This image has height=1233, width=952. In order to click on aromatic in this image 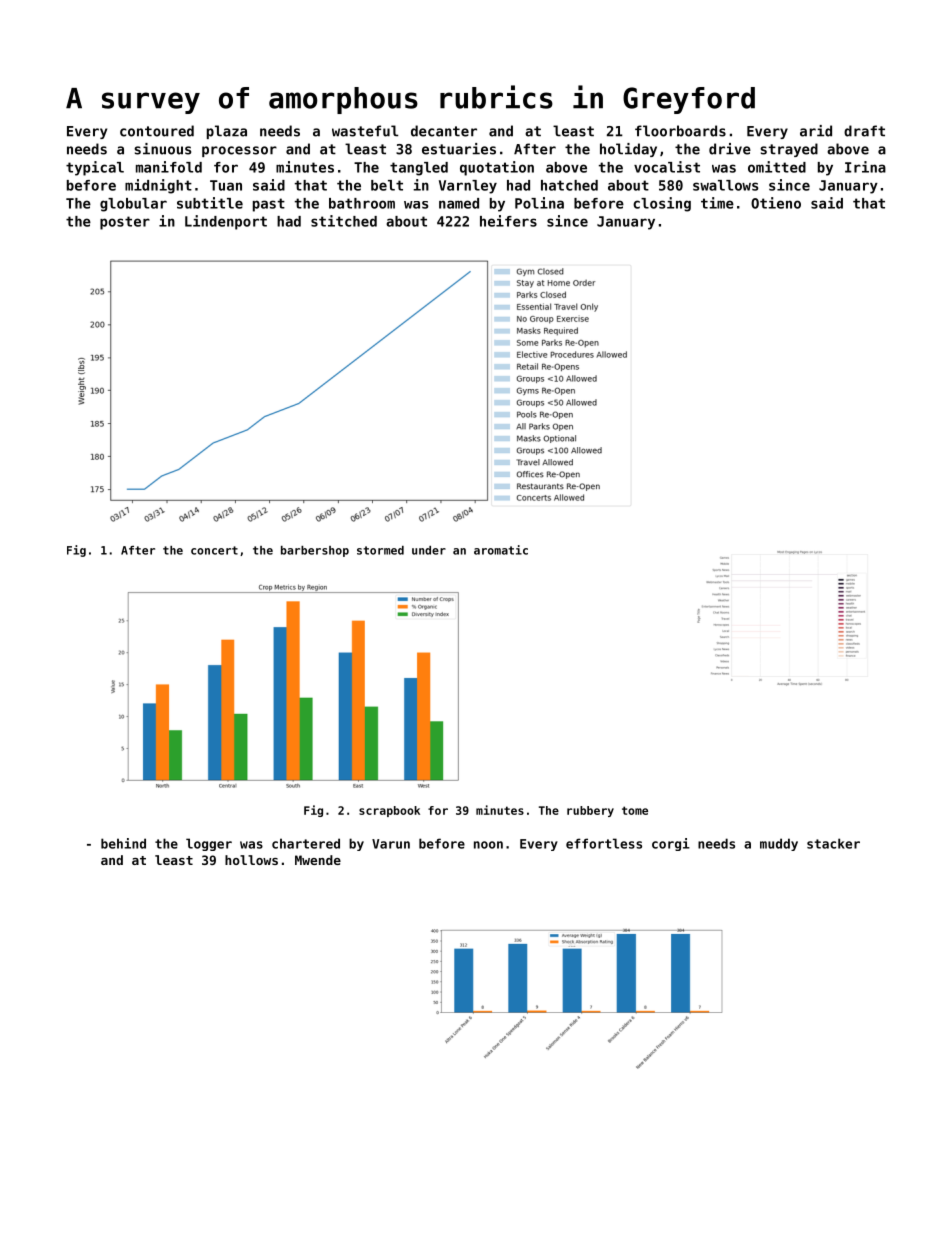, I will do `click(501, 550)`.
